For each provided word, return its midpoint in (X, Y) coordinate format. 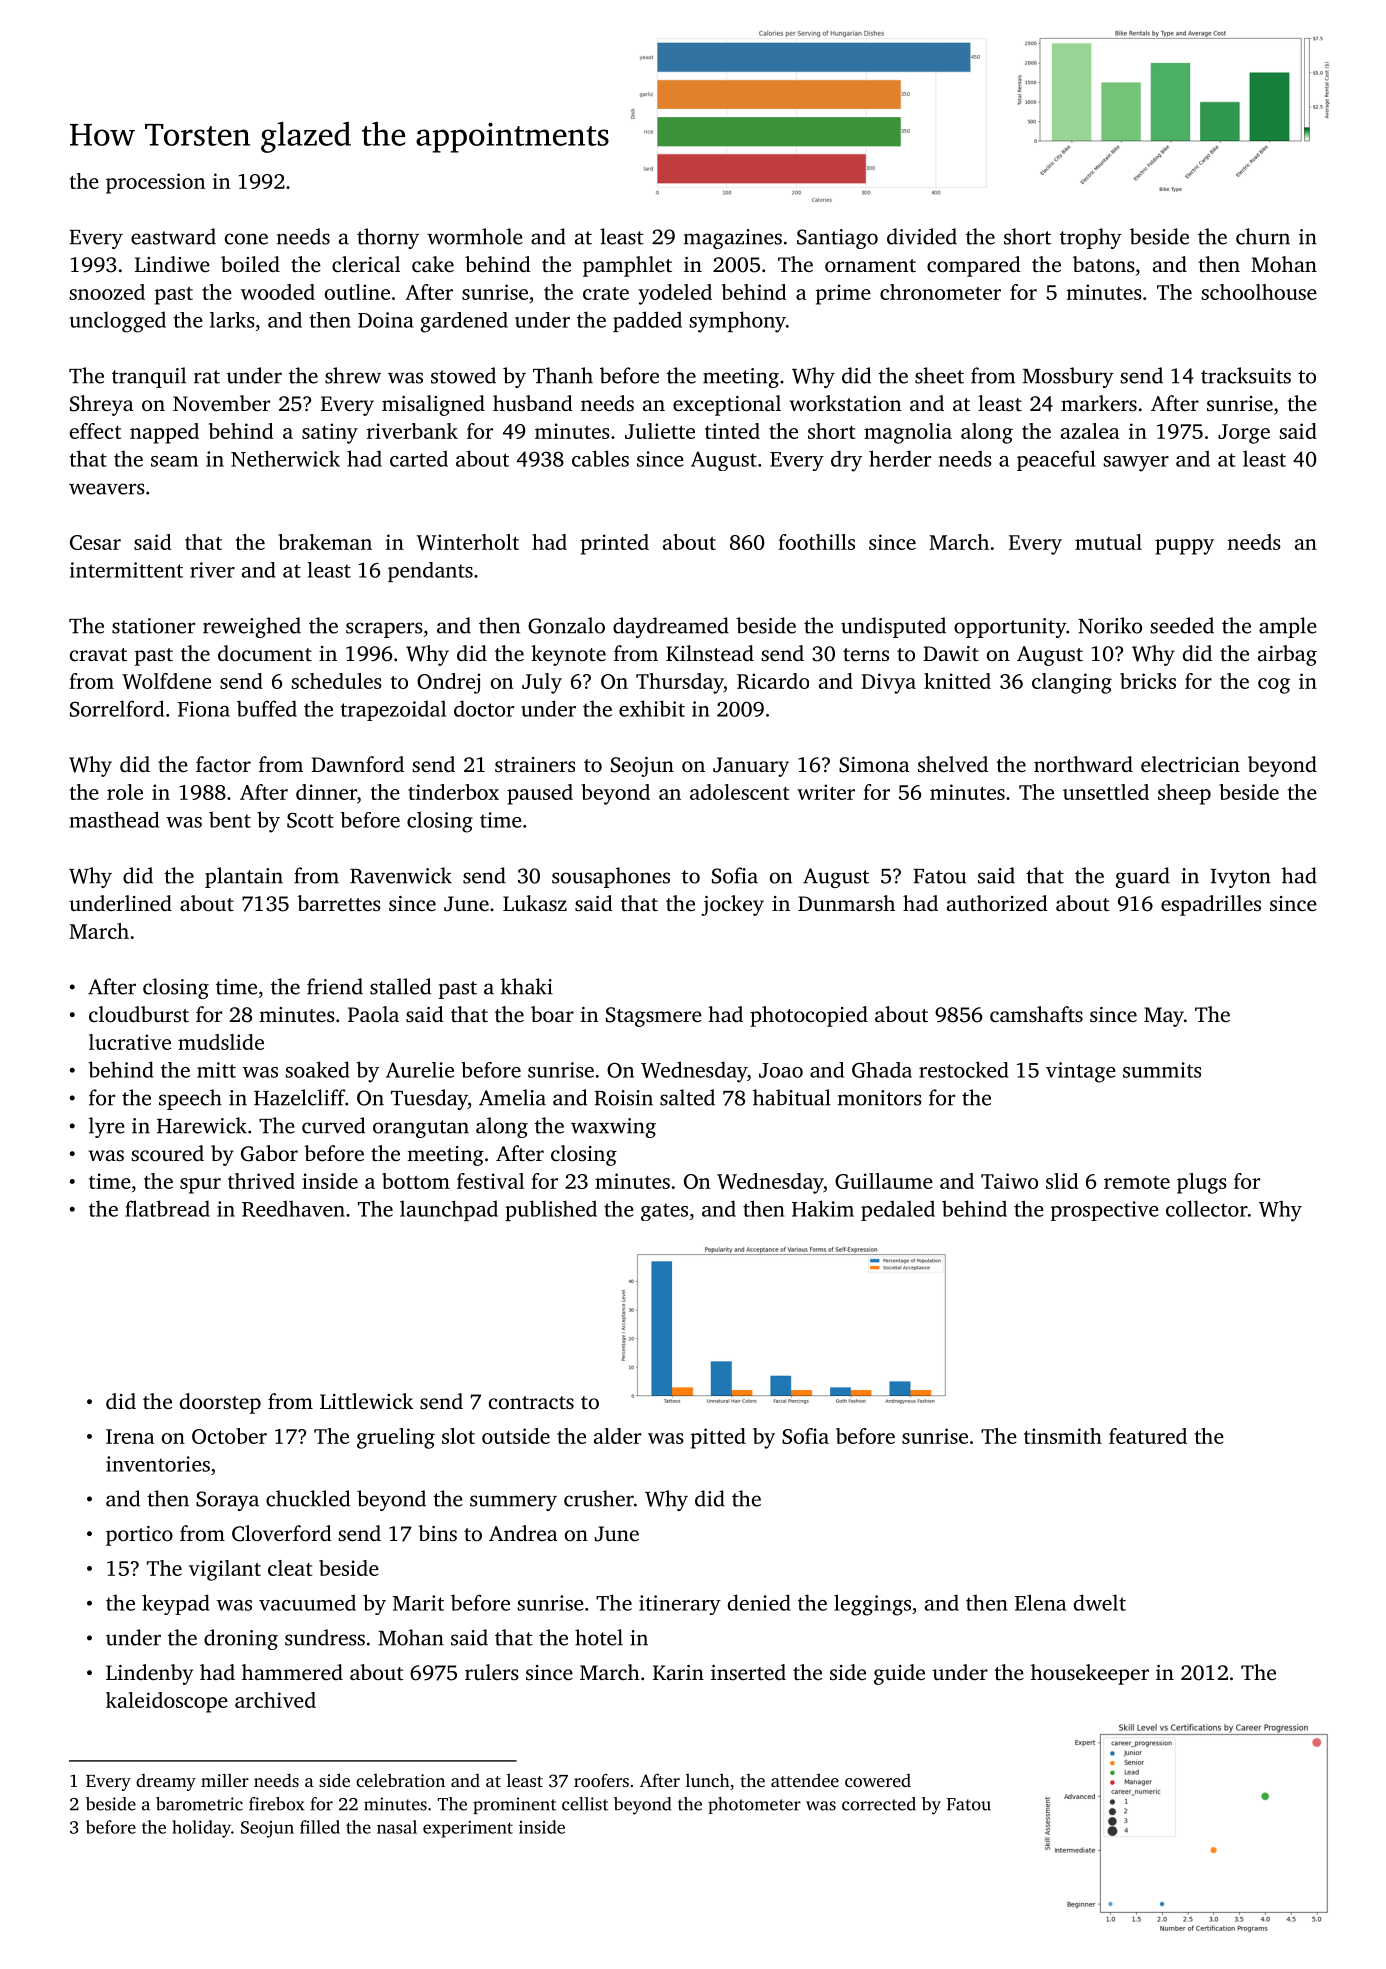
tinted (732, 431)
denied (759, 1602)
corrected (879, 1804)
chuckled (308, 1498)
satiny (330, 433)
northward (1083, 764)
